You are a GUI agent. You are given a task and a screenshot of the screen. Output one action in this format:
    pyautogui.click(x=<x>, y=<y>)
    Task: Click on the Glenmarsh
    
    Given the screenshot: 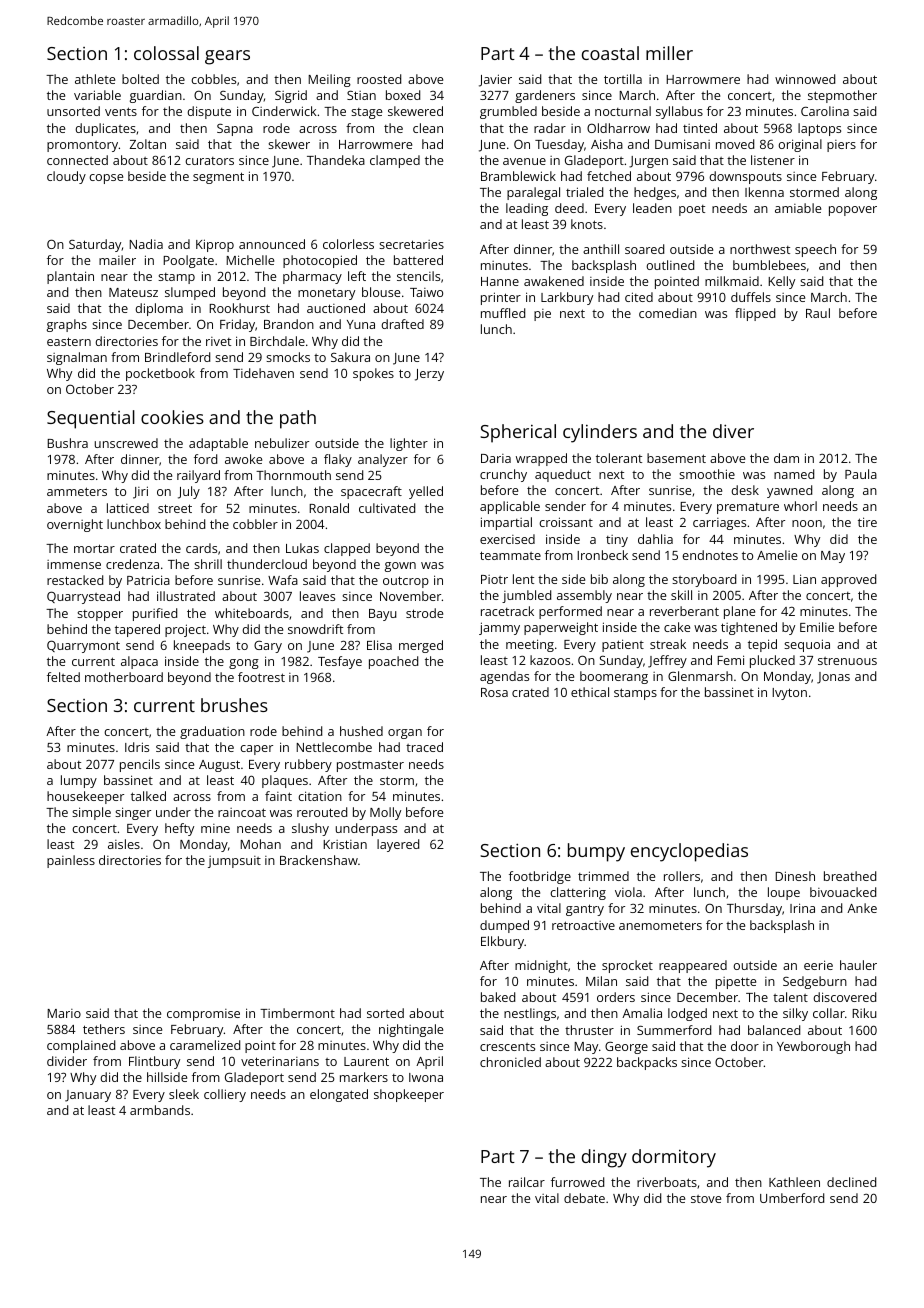 What is the action you would take?
    pyautogui.click(x=700, y=676)
